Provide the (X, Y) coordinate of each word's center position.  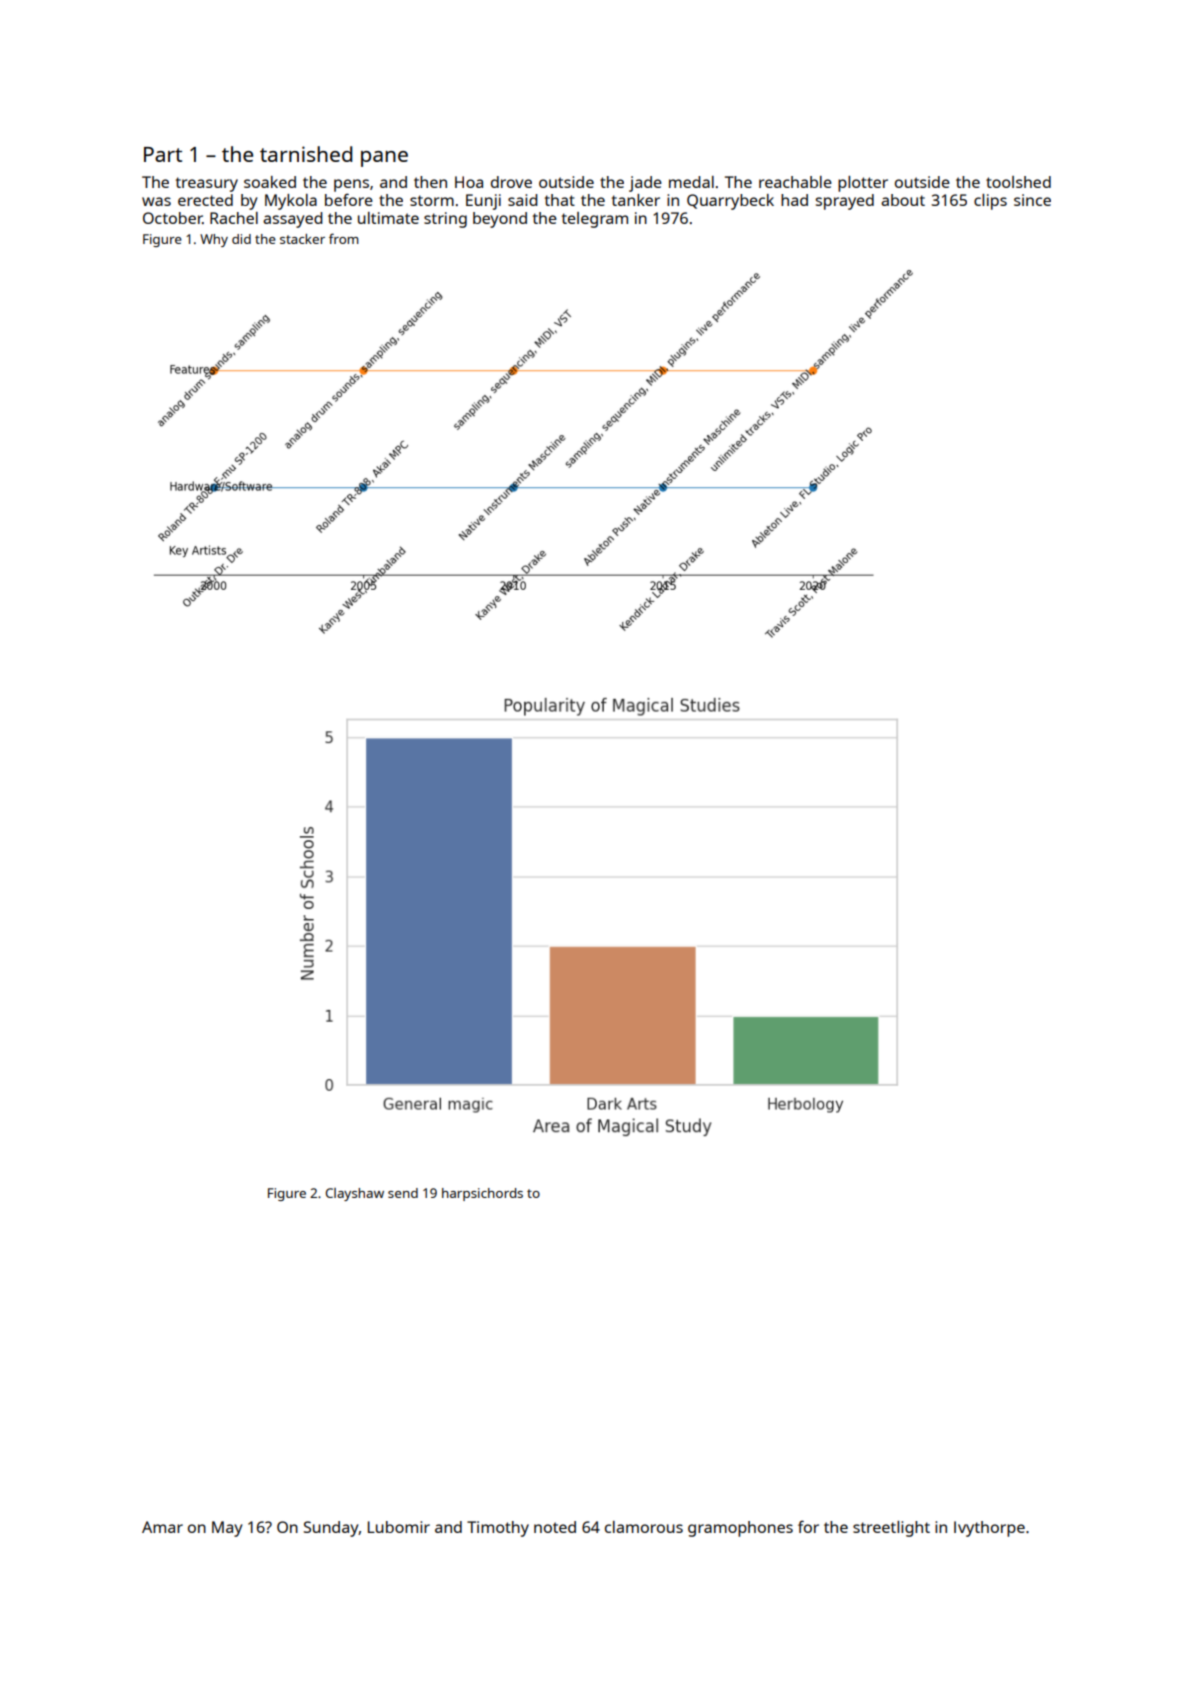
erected (205, 200)
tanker (636, 200)
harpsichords (482, 1194)
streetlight (891, 1529)
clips (990, 202)
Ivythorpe (989, 1529)
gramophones (740, 1529)
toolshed (1018, 182)
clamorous (644, 1527)
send (403, 1193)
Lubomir (399, 1527)
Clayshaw (355, 1194)
